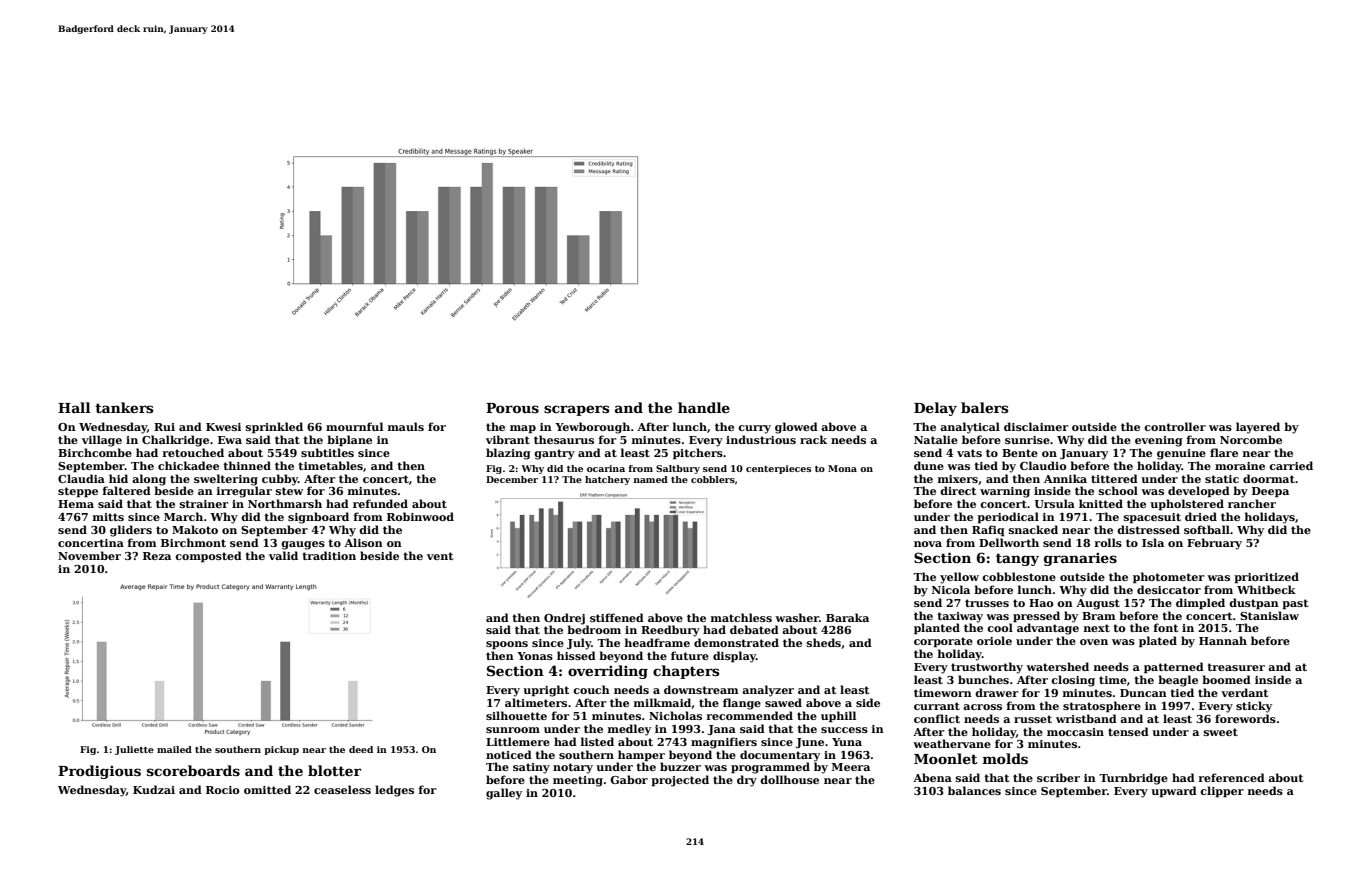 The height and width of the document is (887, 1372). I want to click on spoons, so click(507, 645).
